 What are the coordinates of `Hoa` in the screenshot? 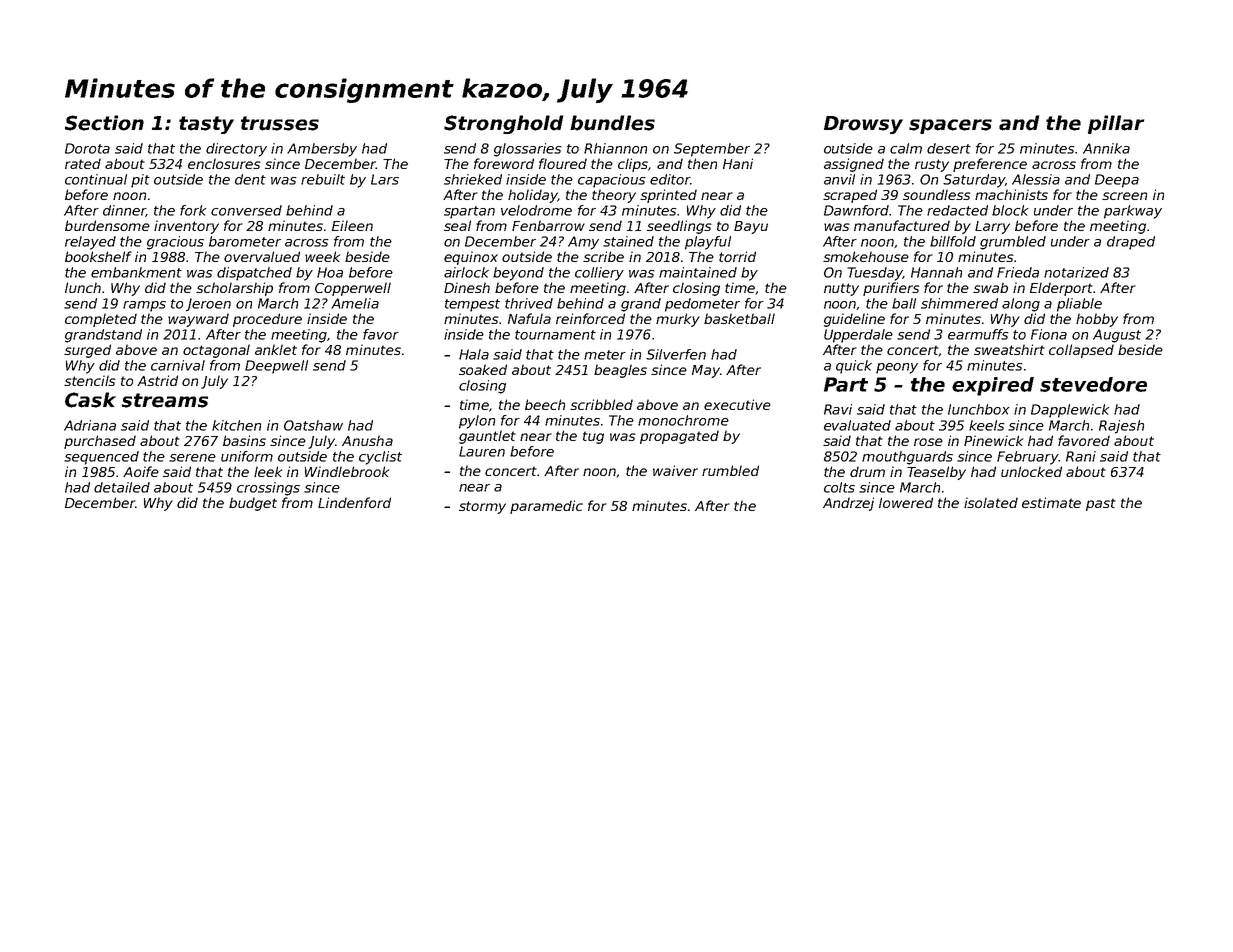 It's located at (330, 272).
